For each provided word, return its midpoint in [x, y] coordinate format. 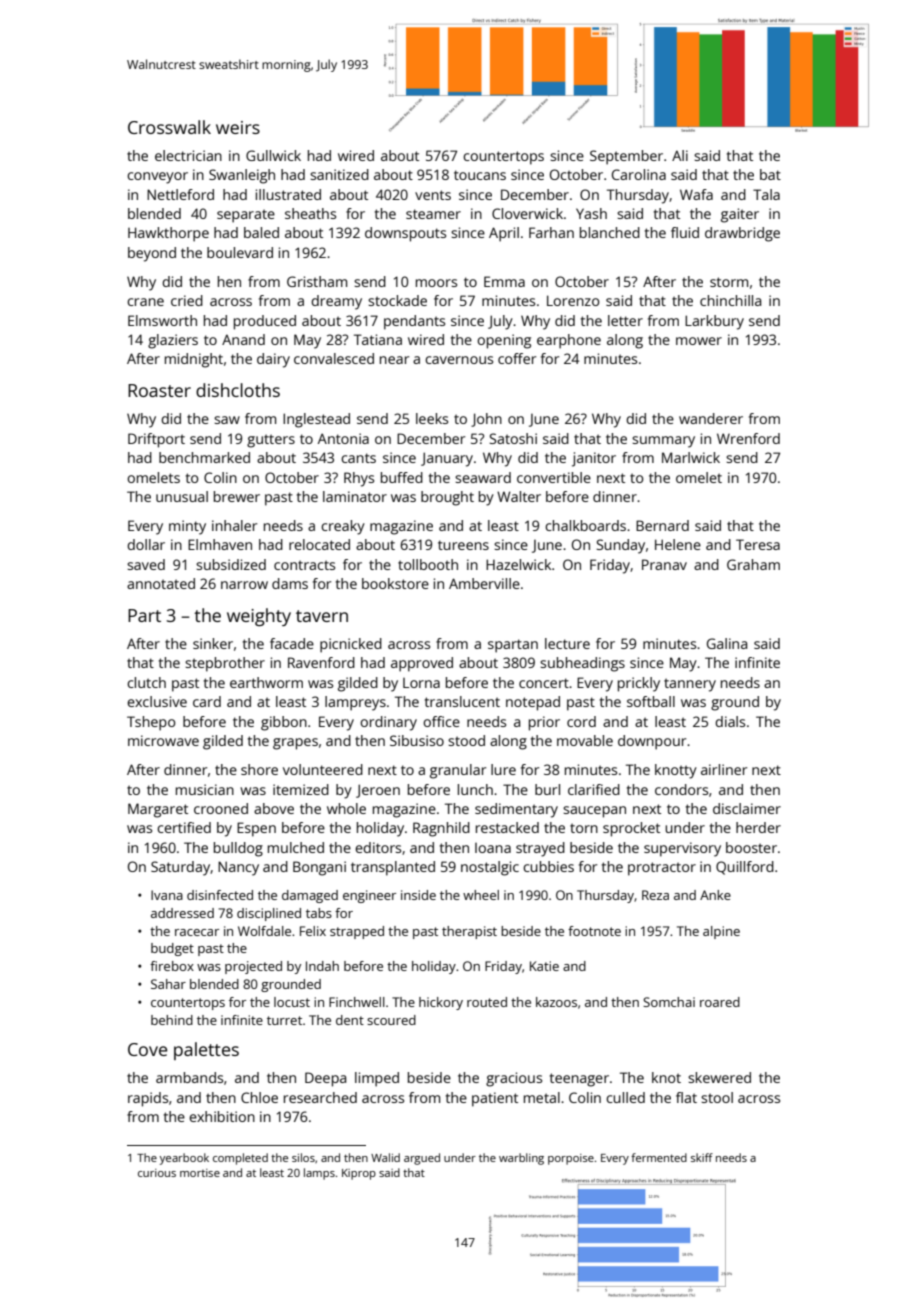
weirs [238, 127]
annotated [161, 583]
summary [663, 442]
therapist [469, 932]
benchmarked [204, 457]
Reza [655, 895]
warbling [521, 1159]
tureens [463, 545]
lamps [319, 1174]
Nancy [238, 868]
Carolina [639, 174]
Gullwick [273, 155]
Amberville [484, 583]
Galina [727, 643]
